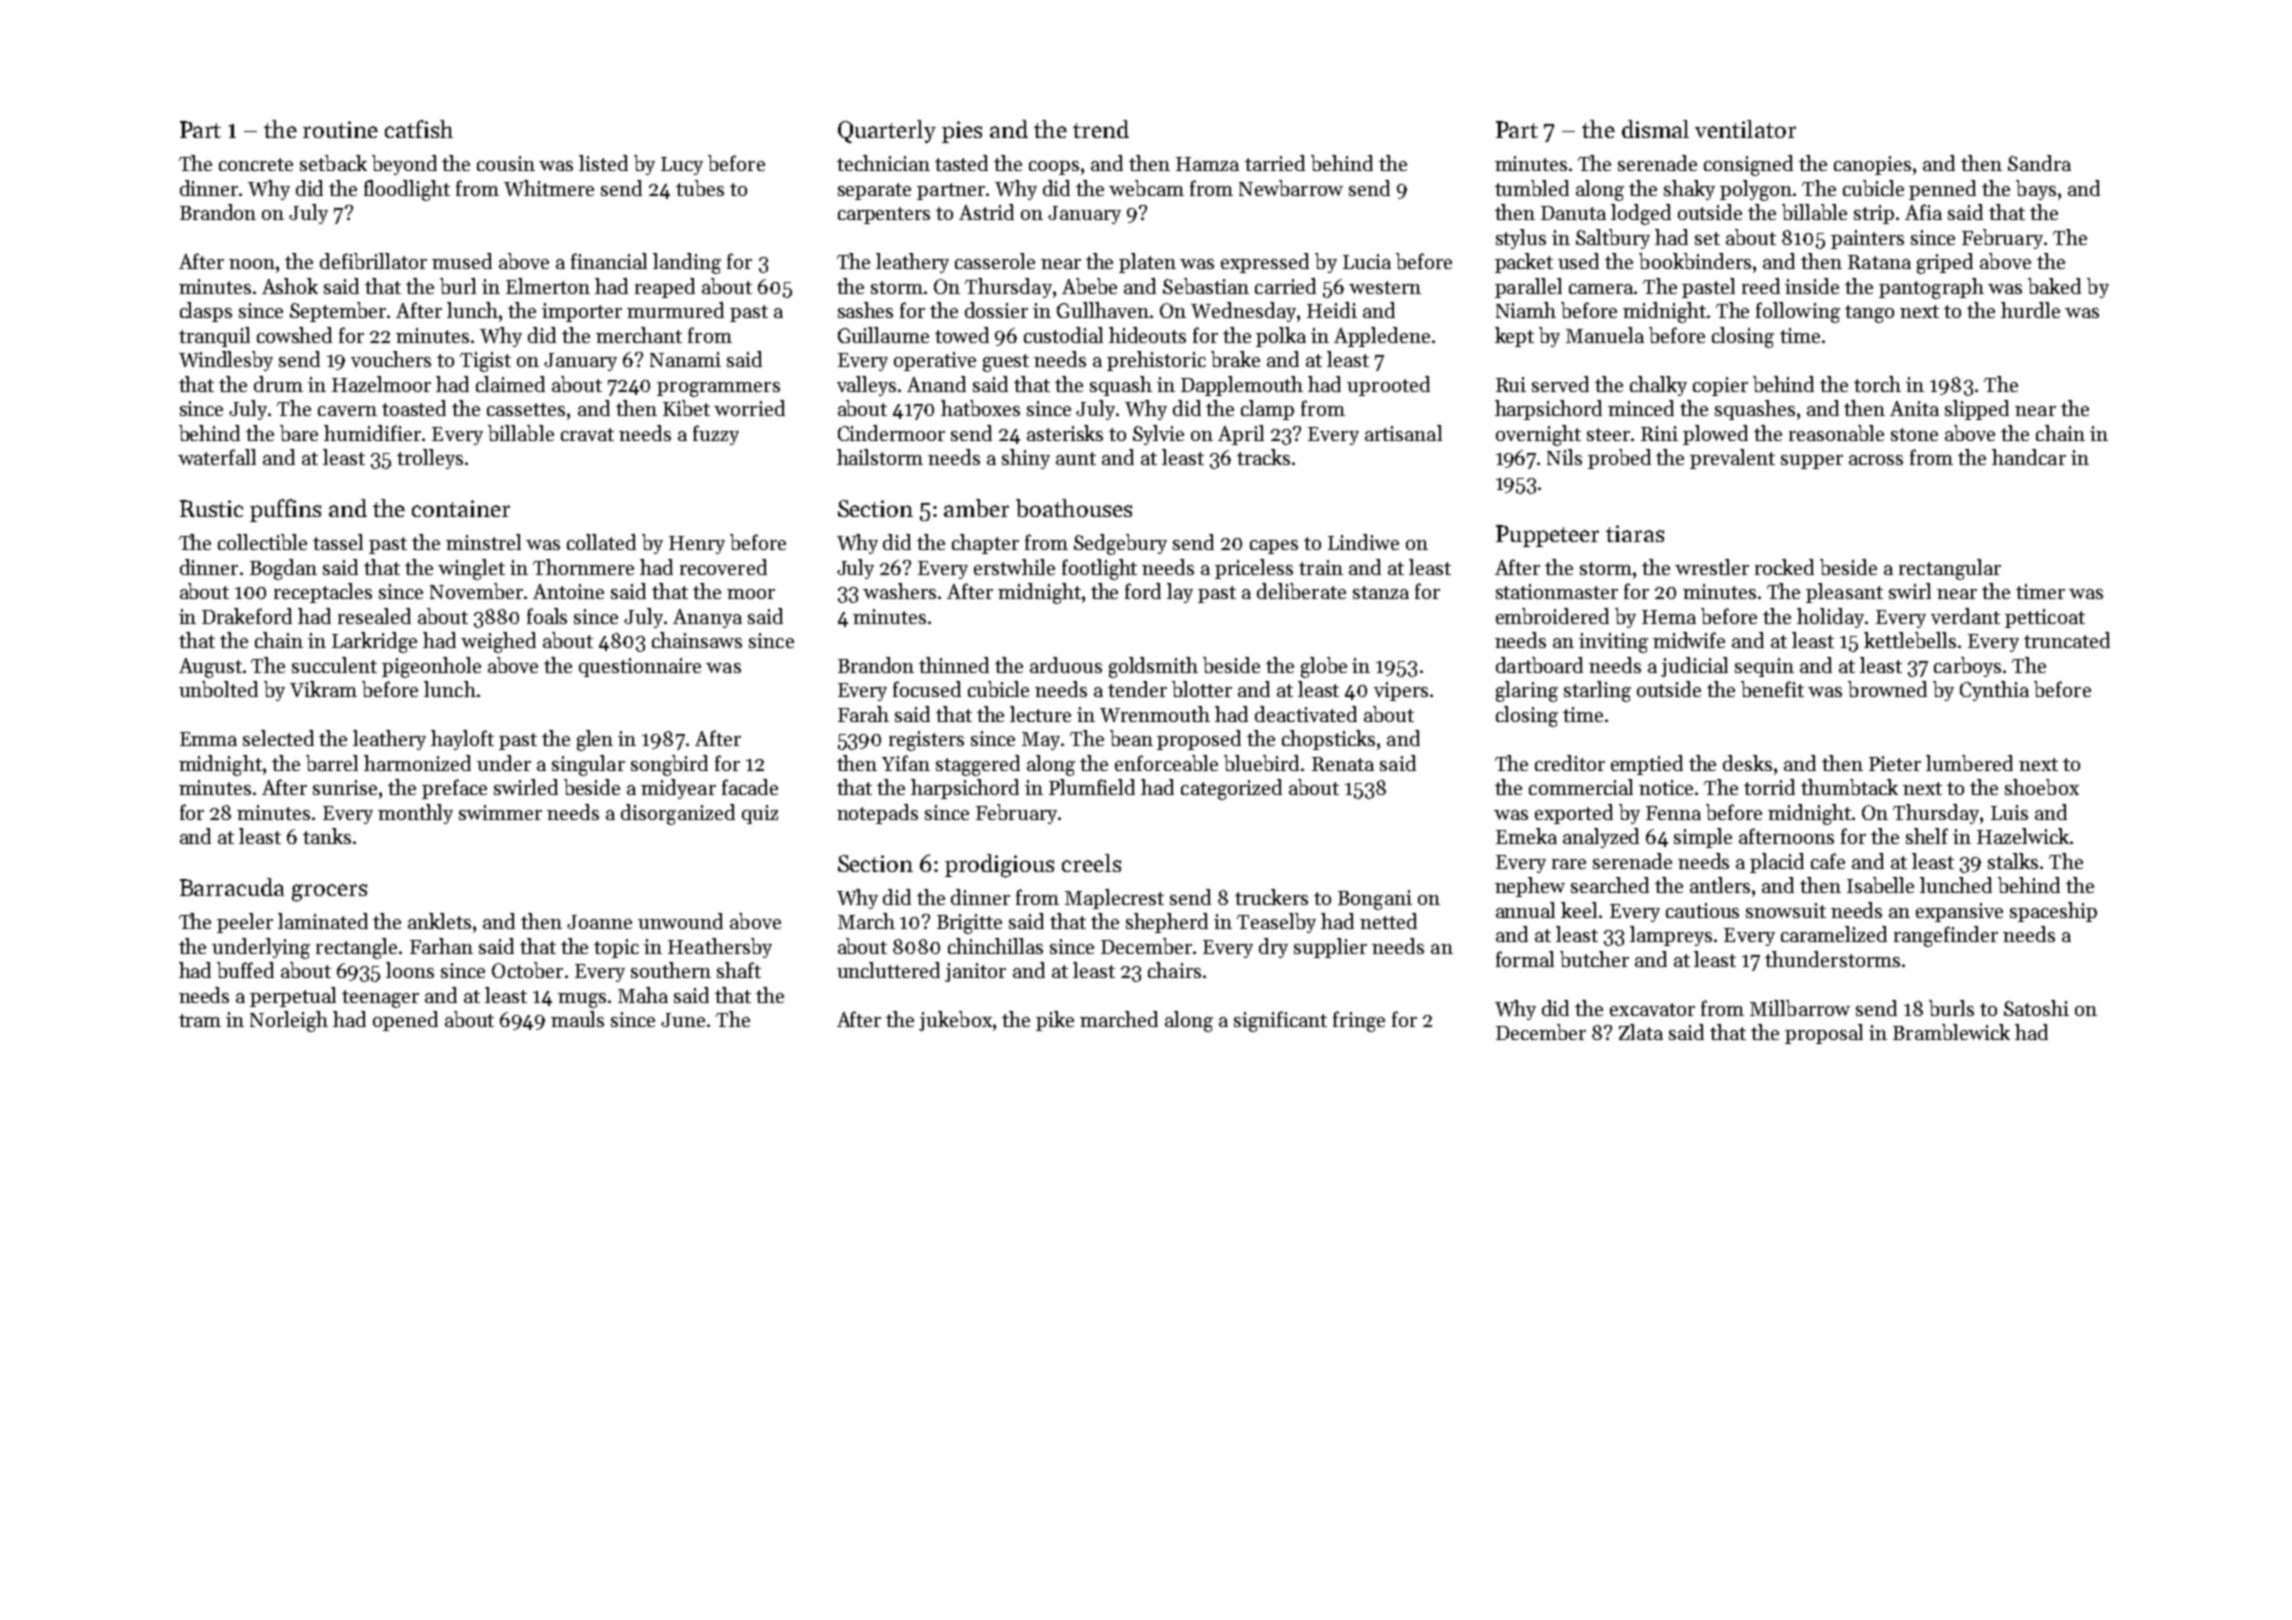 The width and height of the document is (2292, 1620). Describe the element at coordinates (2039, 163) in the document. I see `Sandra` at that location.
